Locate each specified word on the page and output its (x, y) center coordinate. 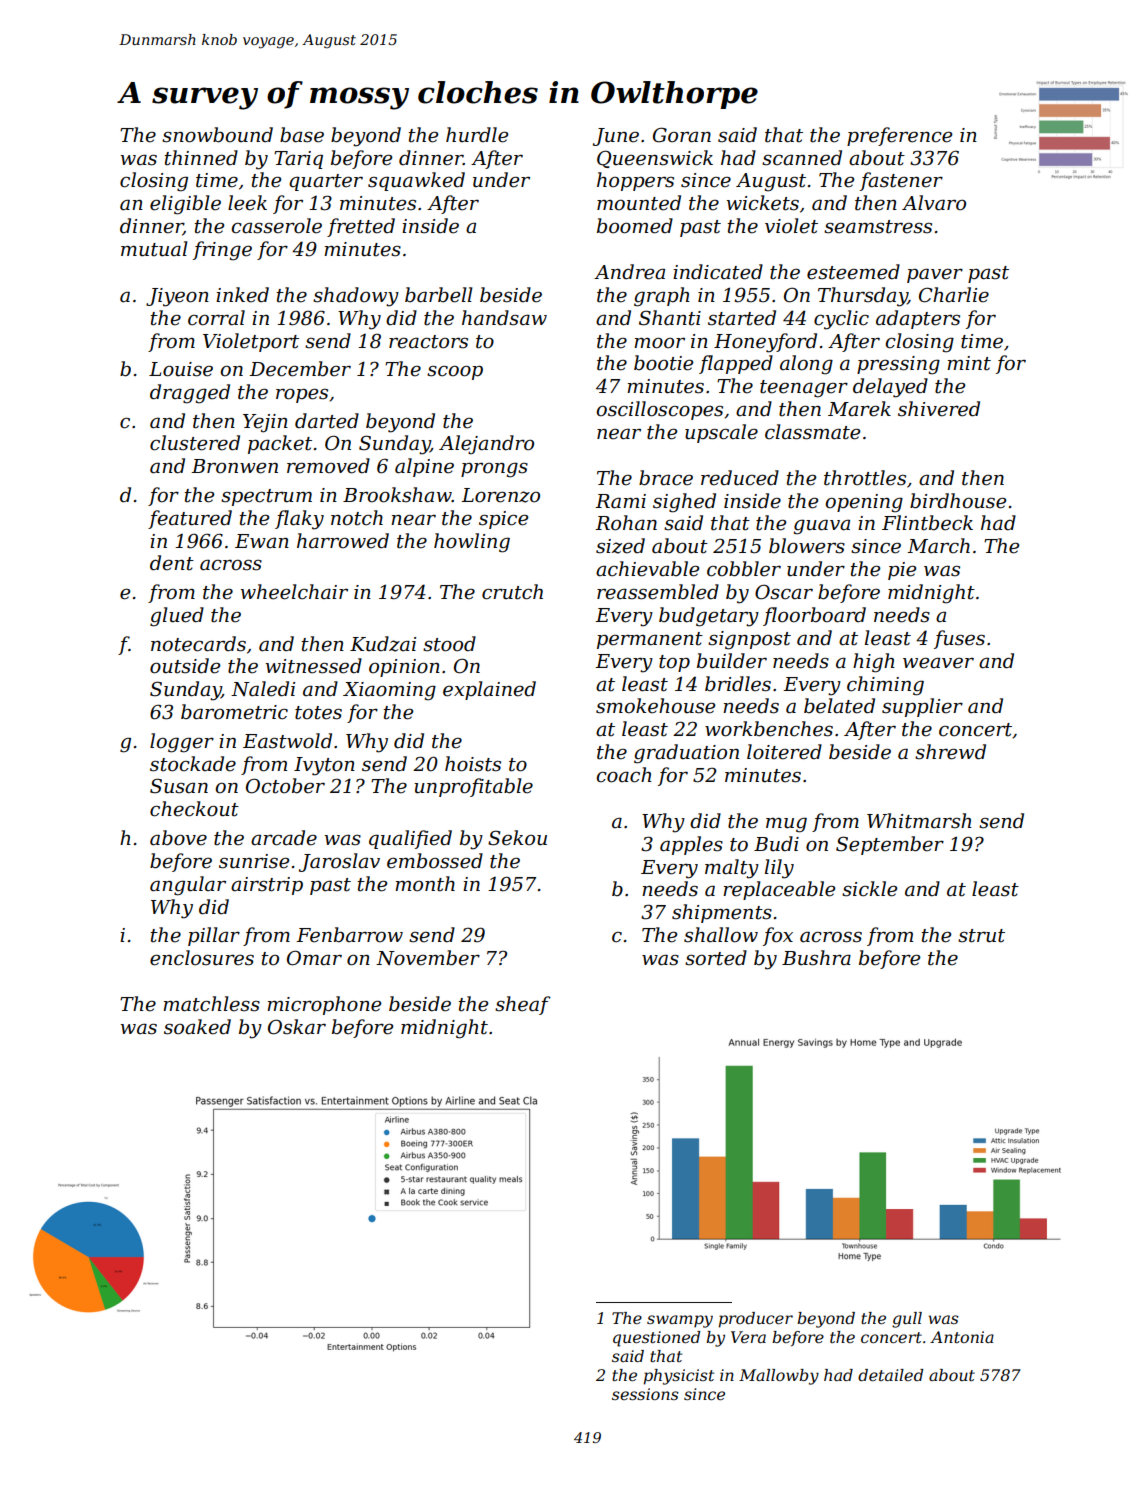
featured (190, 519)
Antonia (962, 1337)
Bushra (816, 958)
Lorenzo (500, 495)
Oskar (297, 1027)
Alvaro (934, 203)
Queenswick (655, 159)
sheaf (522, 1005)
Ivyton (324, 766)
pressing (898, 365)
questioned (656, 1339)
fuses (959, 639)
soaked (197, 1027)
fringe (222, 251)
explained (489, 690)
